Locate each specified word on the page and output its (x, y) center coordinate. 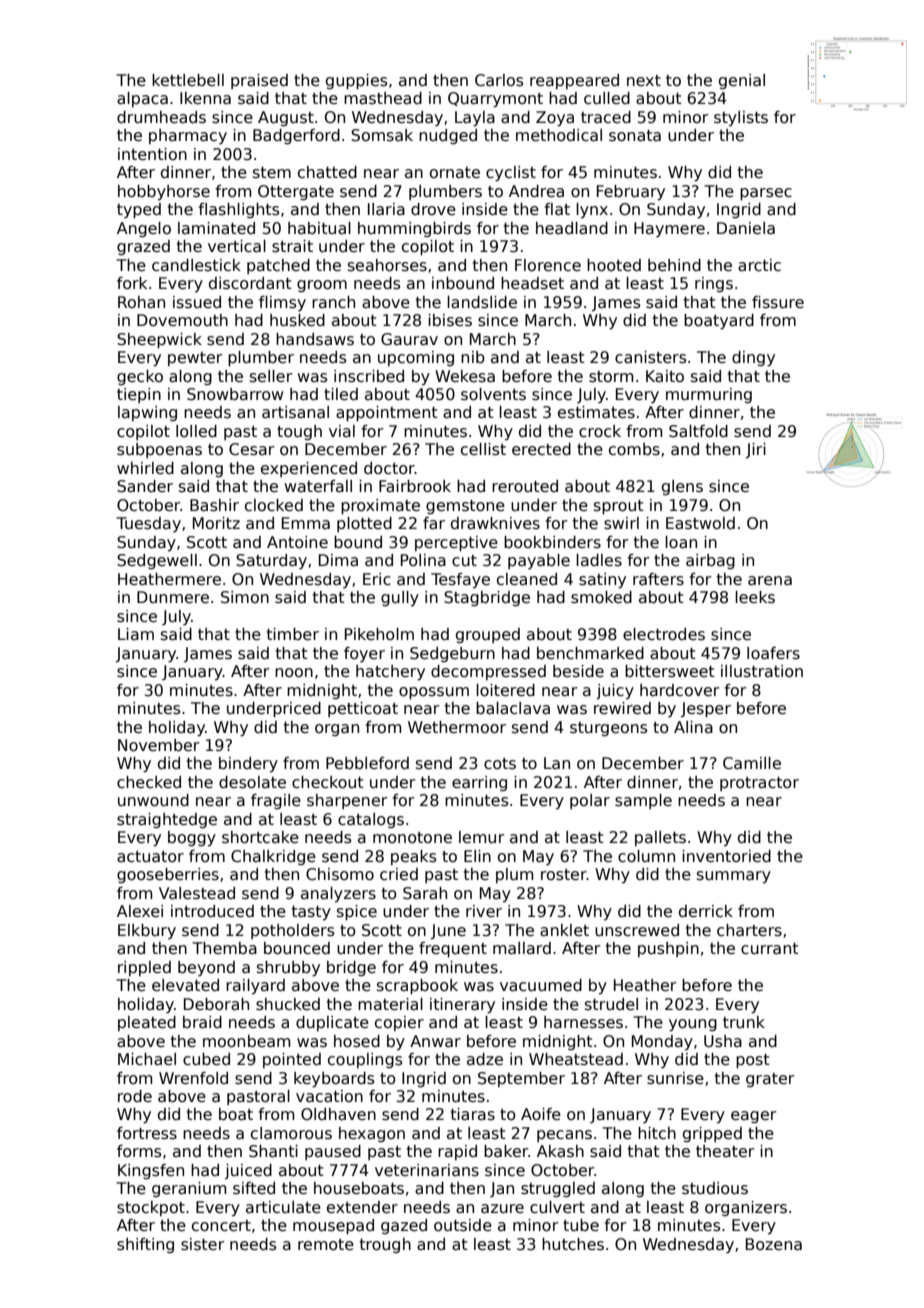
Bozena (774, 1244)
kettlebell (188, 80)
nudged (448, 136)
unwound (153, 800)
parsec (766, 194)
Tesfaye (460, 580)
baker (506, 1151)
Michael (147, 1059)
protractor (759, 784)
